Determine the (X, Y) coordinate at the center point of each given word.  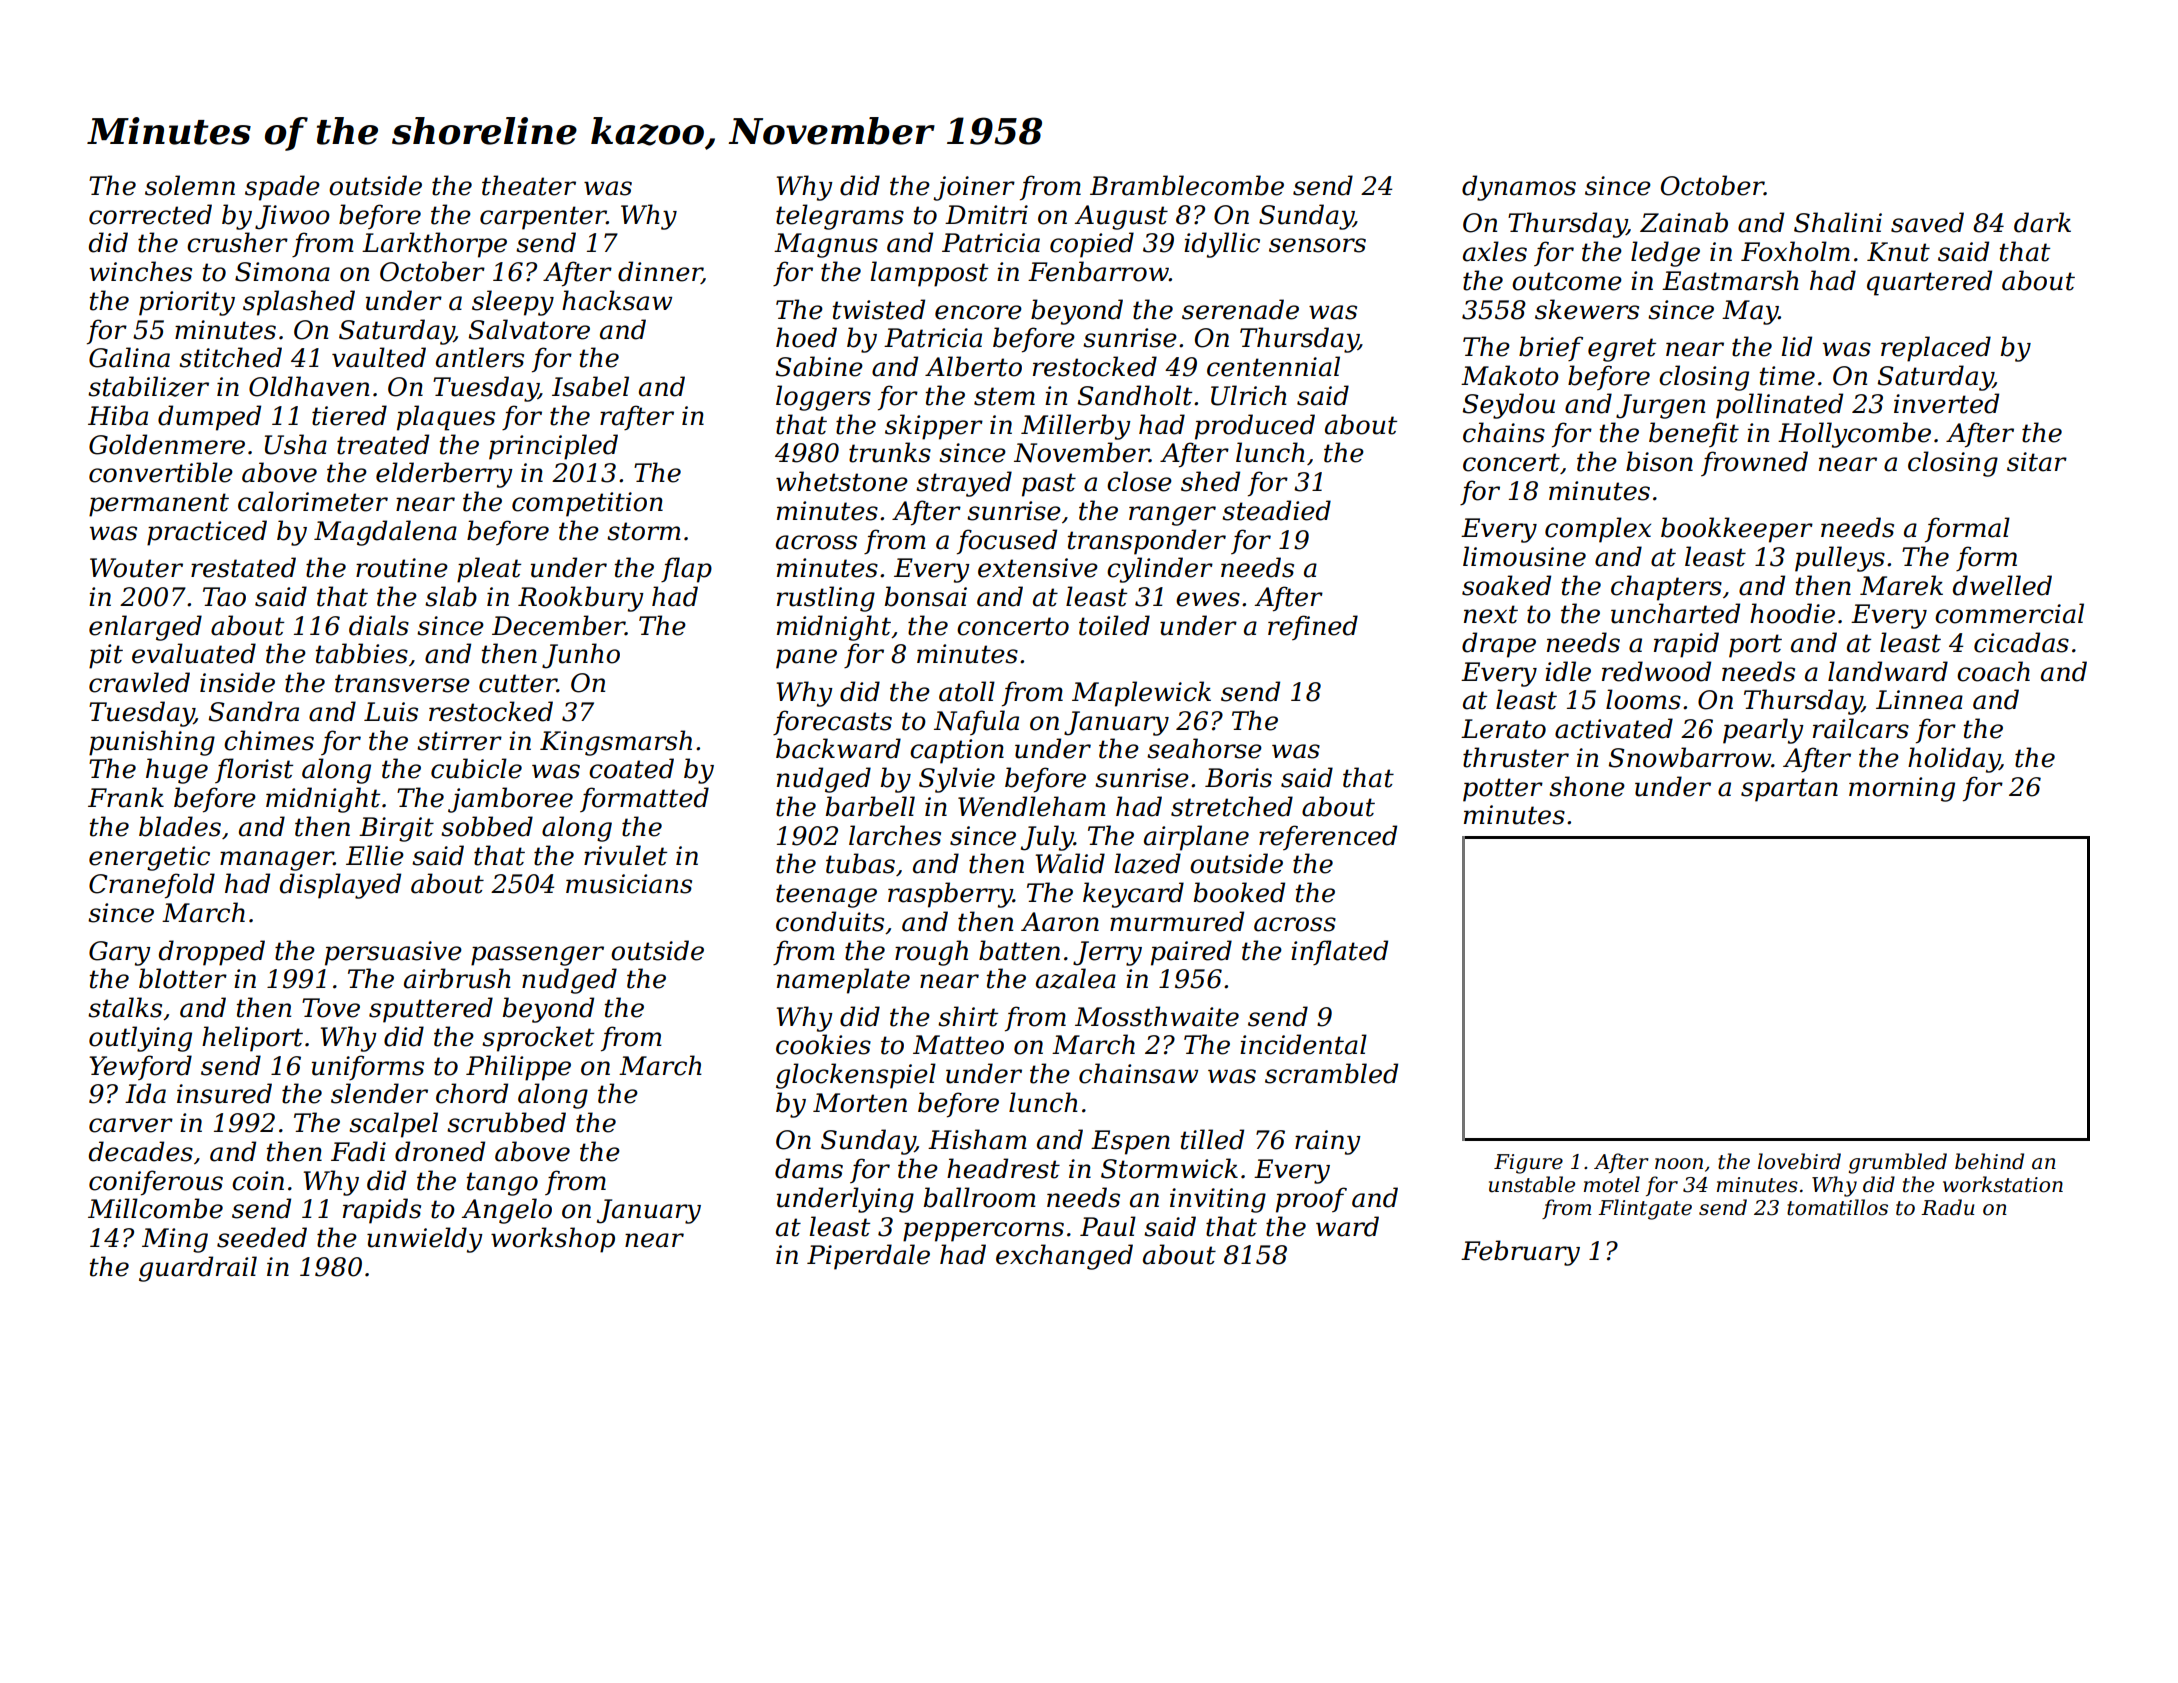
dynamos (1519, 188)
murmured (1177, 921)
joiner (974, 188)
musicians (629, 884)
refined (1313, 627)
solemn (190, 185)
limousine (1524, 556)
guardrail (198, 1269)
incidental (1303, 1044)
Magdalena (385, 533)
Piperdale (868, 1257)
